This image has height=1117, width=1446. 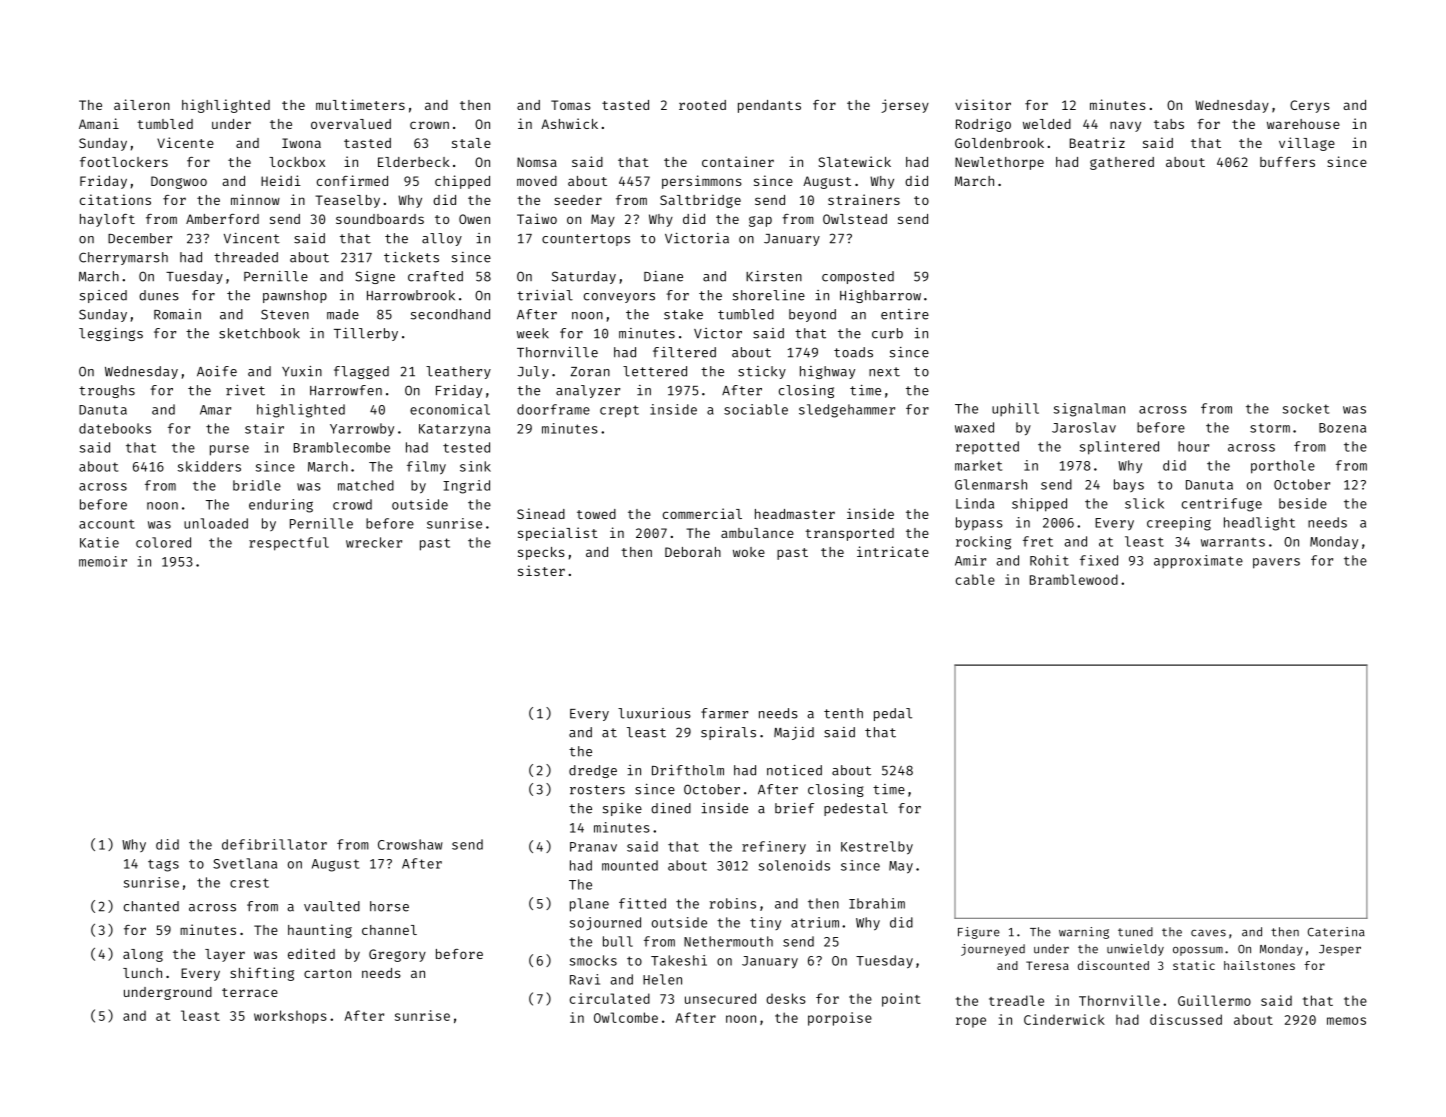 I want to click on buffers, so click(x=1287, y=162).
